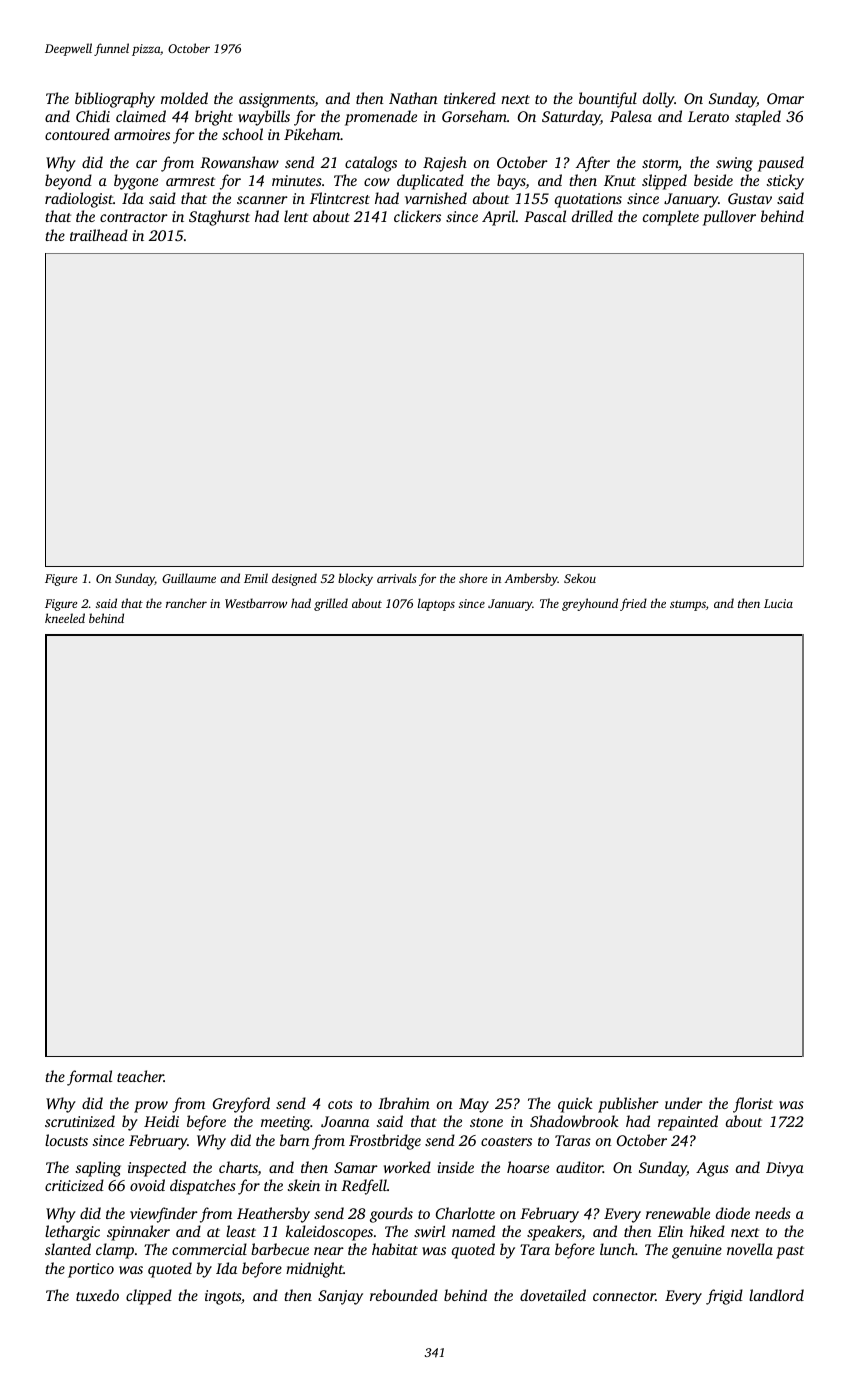 This image has height=1400, width=849. Describe the element at coordinates (99, 235) in the image. I see `trailhead` at that location.
